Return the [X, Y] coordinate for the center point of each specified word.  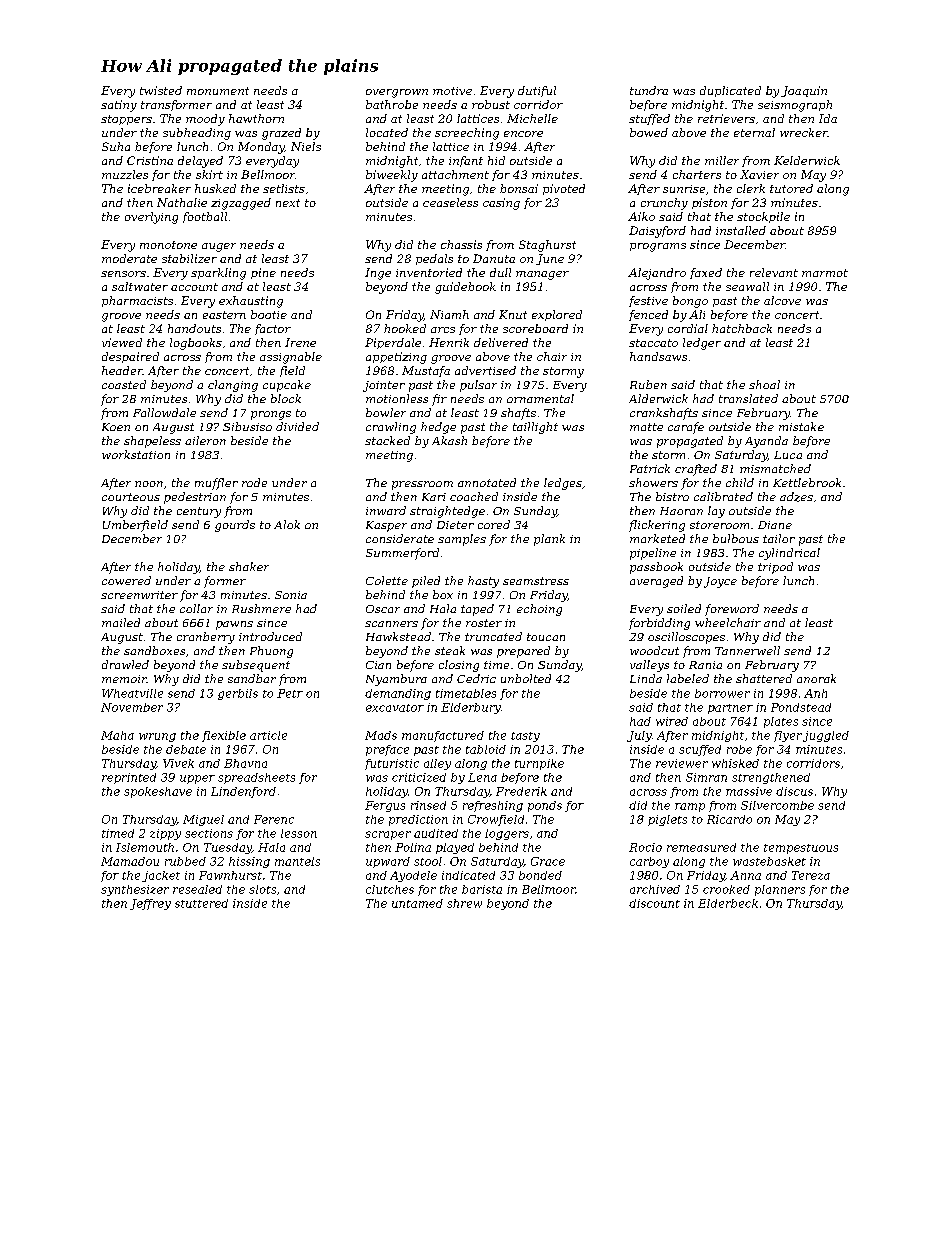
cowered [126, 580]
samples [462, 540]
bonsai [519, 188]
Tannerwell [747, 650]
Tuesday [228, 848]
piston [709, 203]
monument [218, 91]
